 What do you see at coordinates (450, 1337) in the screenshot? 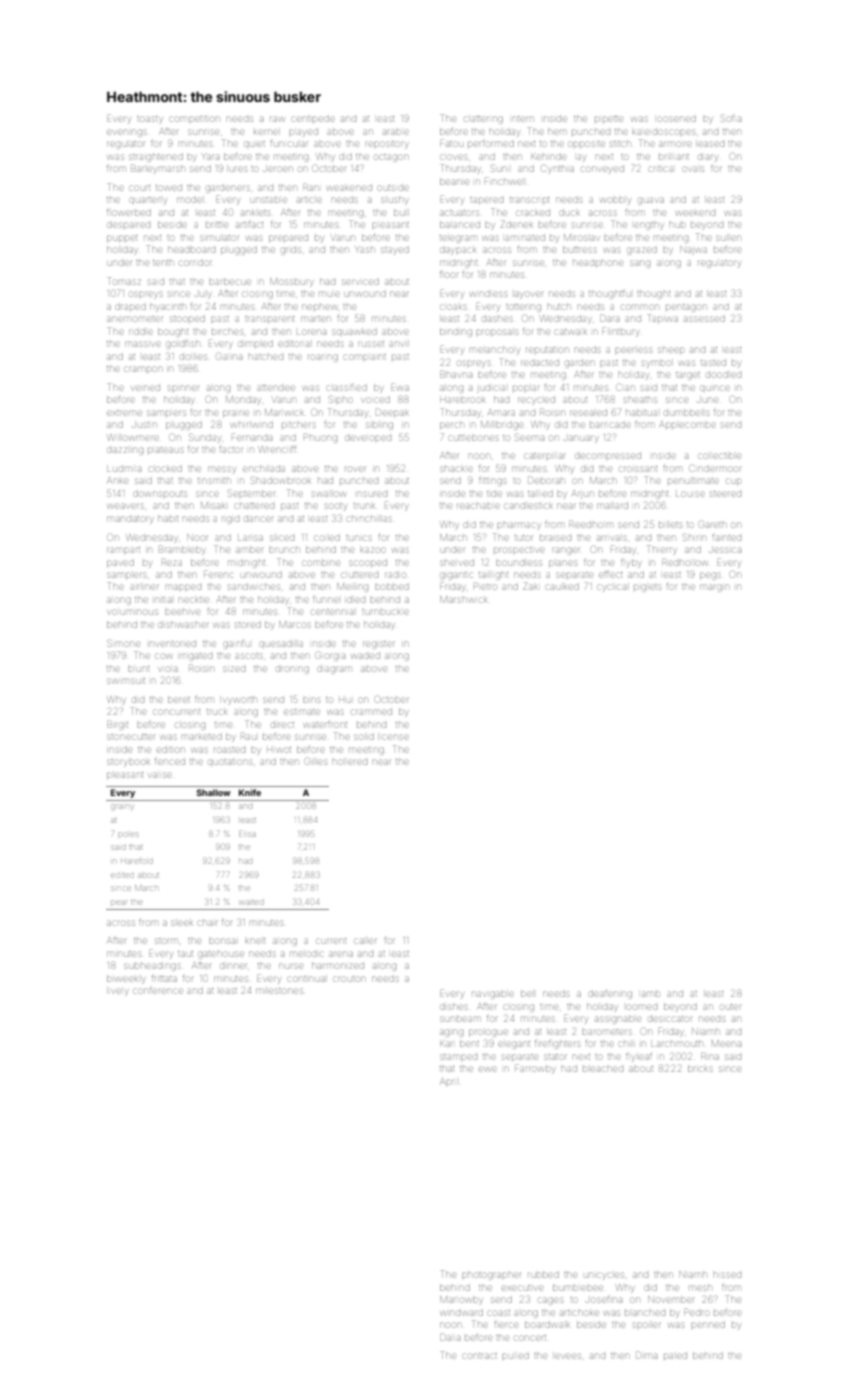
I see `Dalia` at bounding box center [450, 1337].
